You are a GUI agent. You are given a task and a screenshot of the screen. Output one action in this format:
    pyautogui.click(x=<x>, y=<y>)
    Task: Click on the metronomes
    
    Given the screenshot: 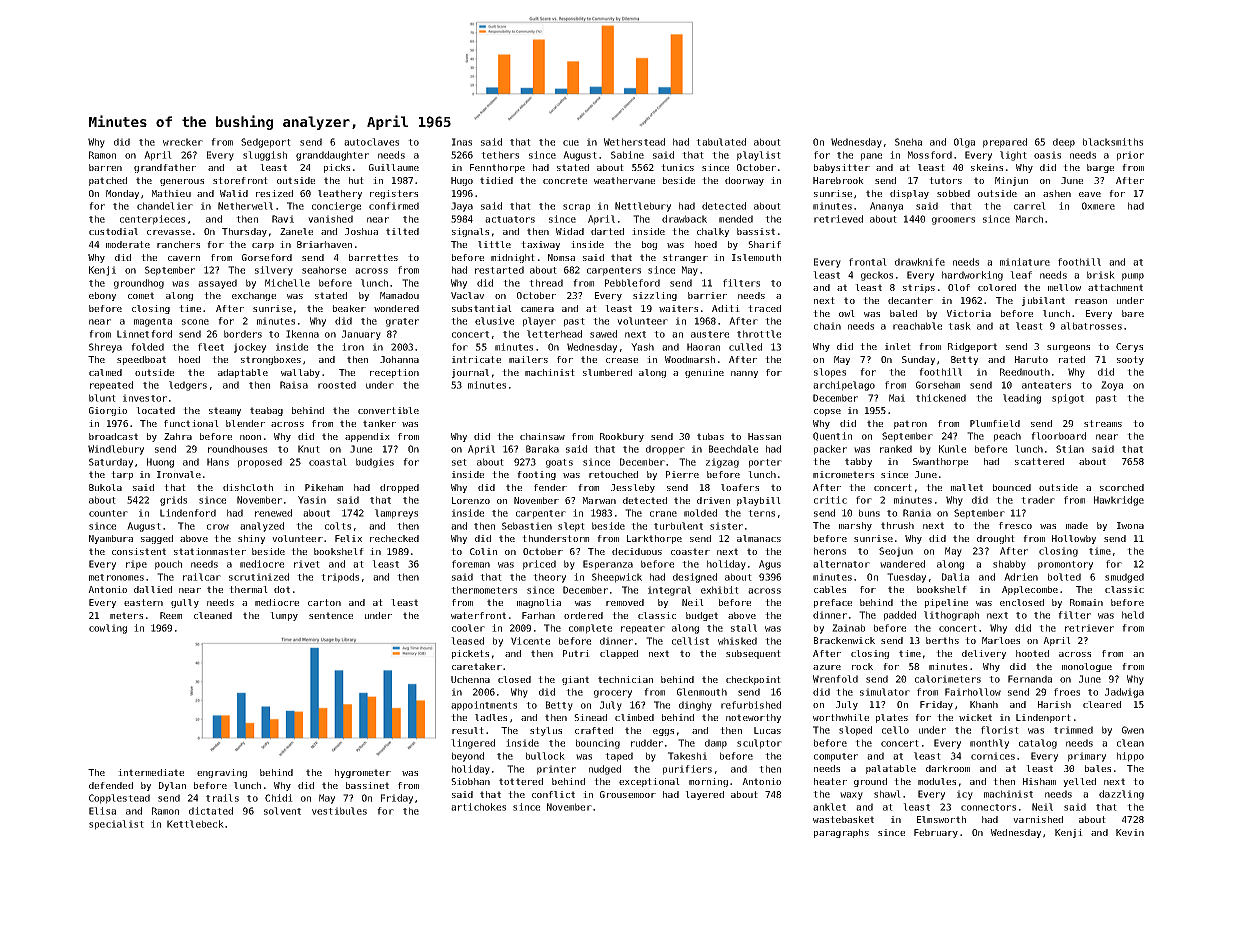 What is the action you would take?
    pyautogui.click(x=116, y=577)
